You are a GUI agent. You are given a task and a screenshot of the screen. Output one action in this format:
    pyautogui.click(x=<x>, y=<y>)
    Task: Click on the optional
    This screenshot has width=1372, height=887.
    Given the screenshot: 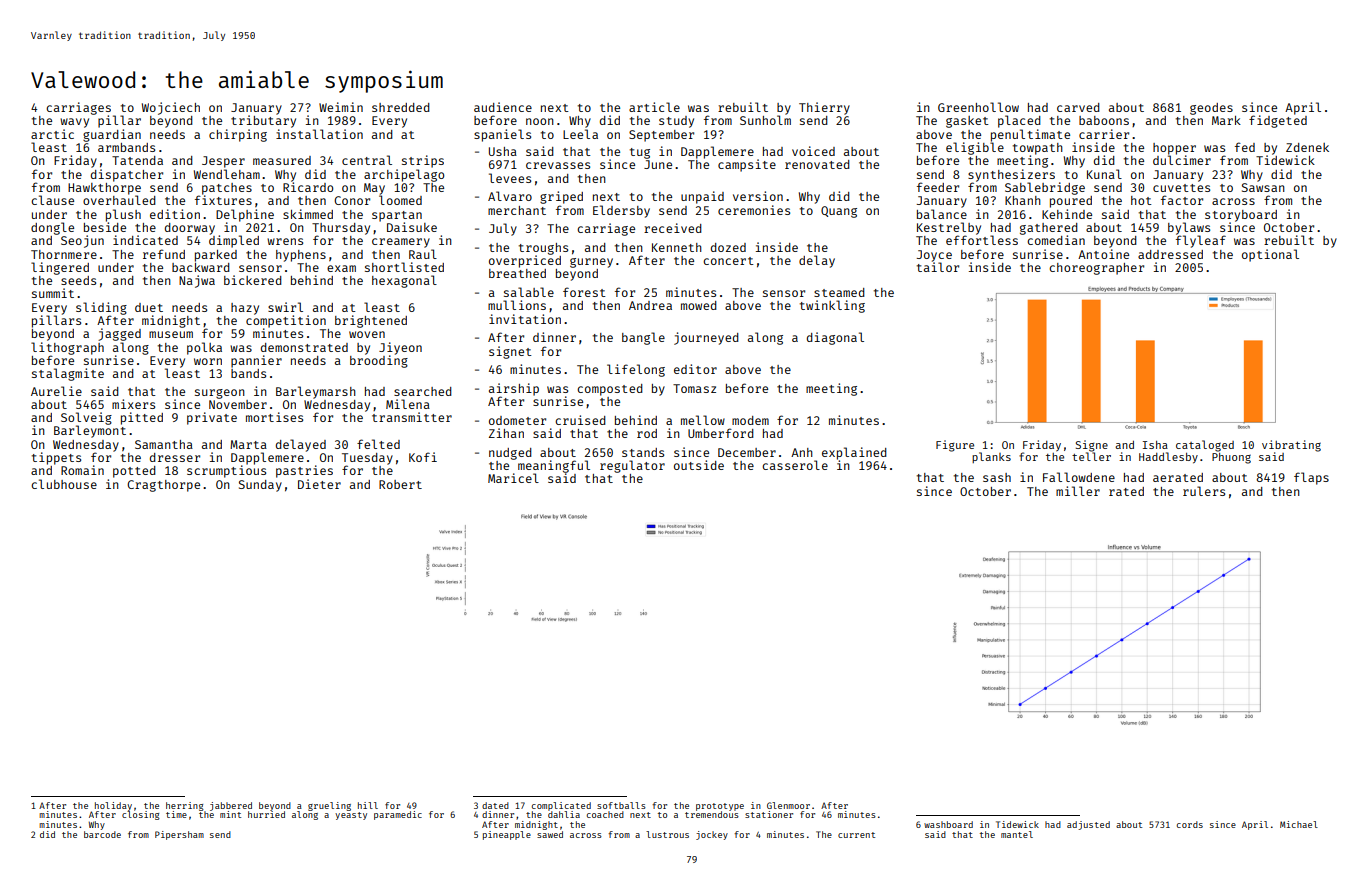 What is the action you would take?
    pyautogui.click(x=1270, y=255)
